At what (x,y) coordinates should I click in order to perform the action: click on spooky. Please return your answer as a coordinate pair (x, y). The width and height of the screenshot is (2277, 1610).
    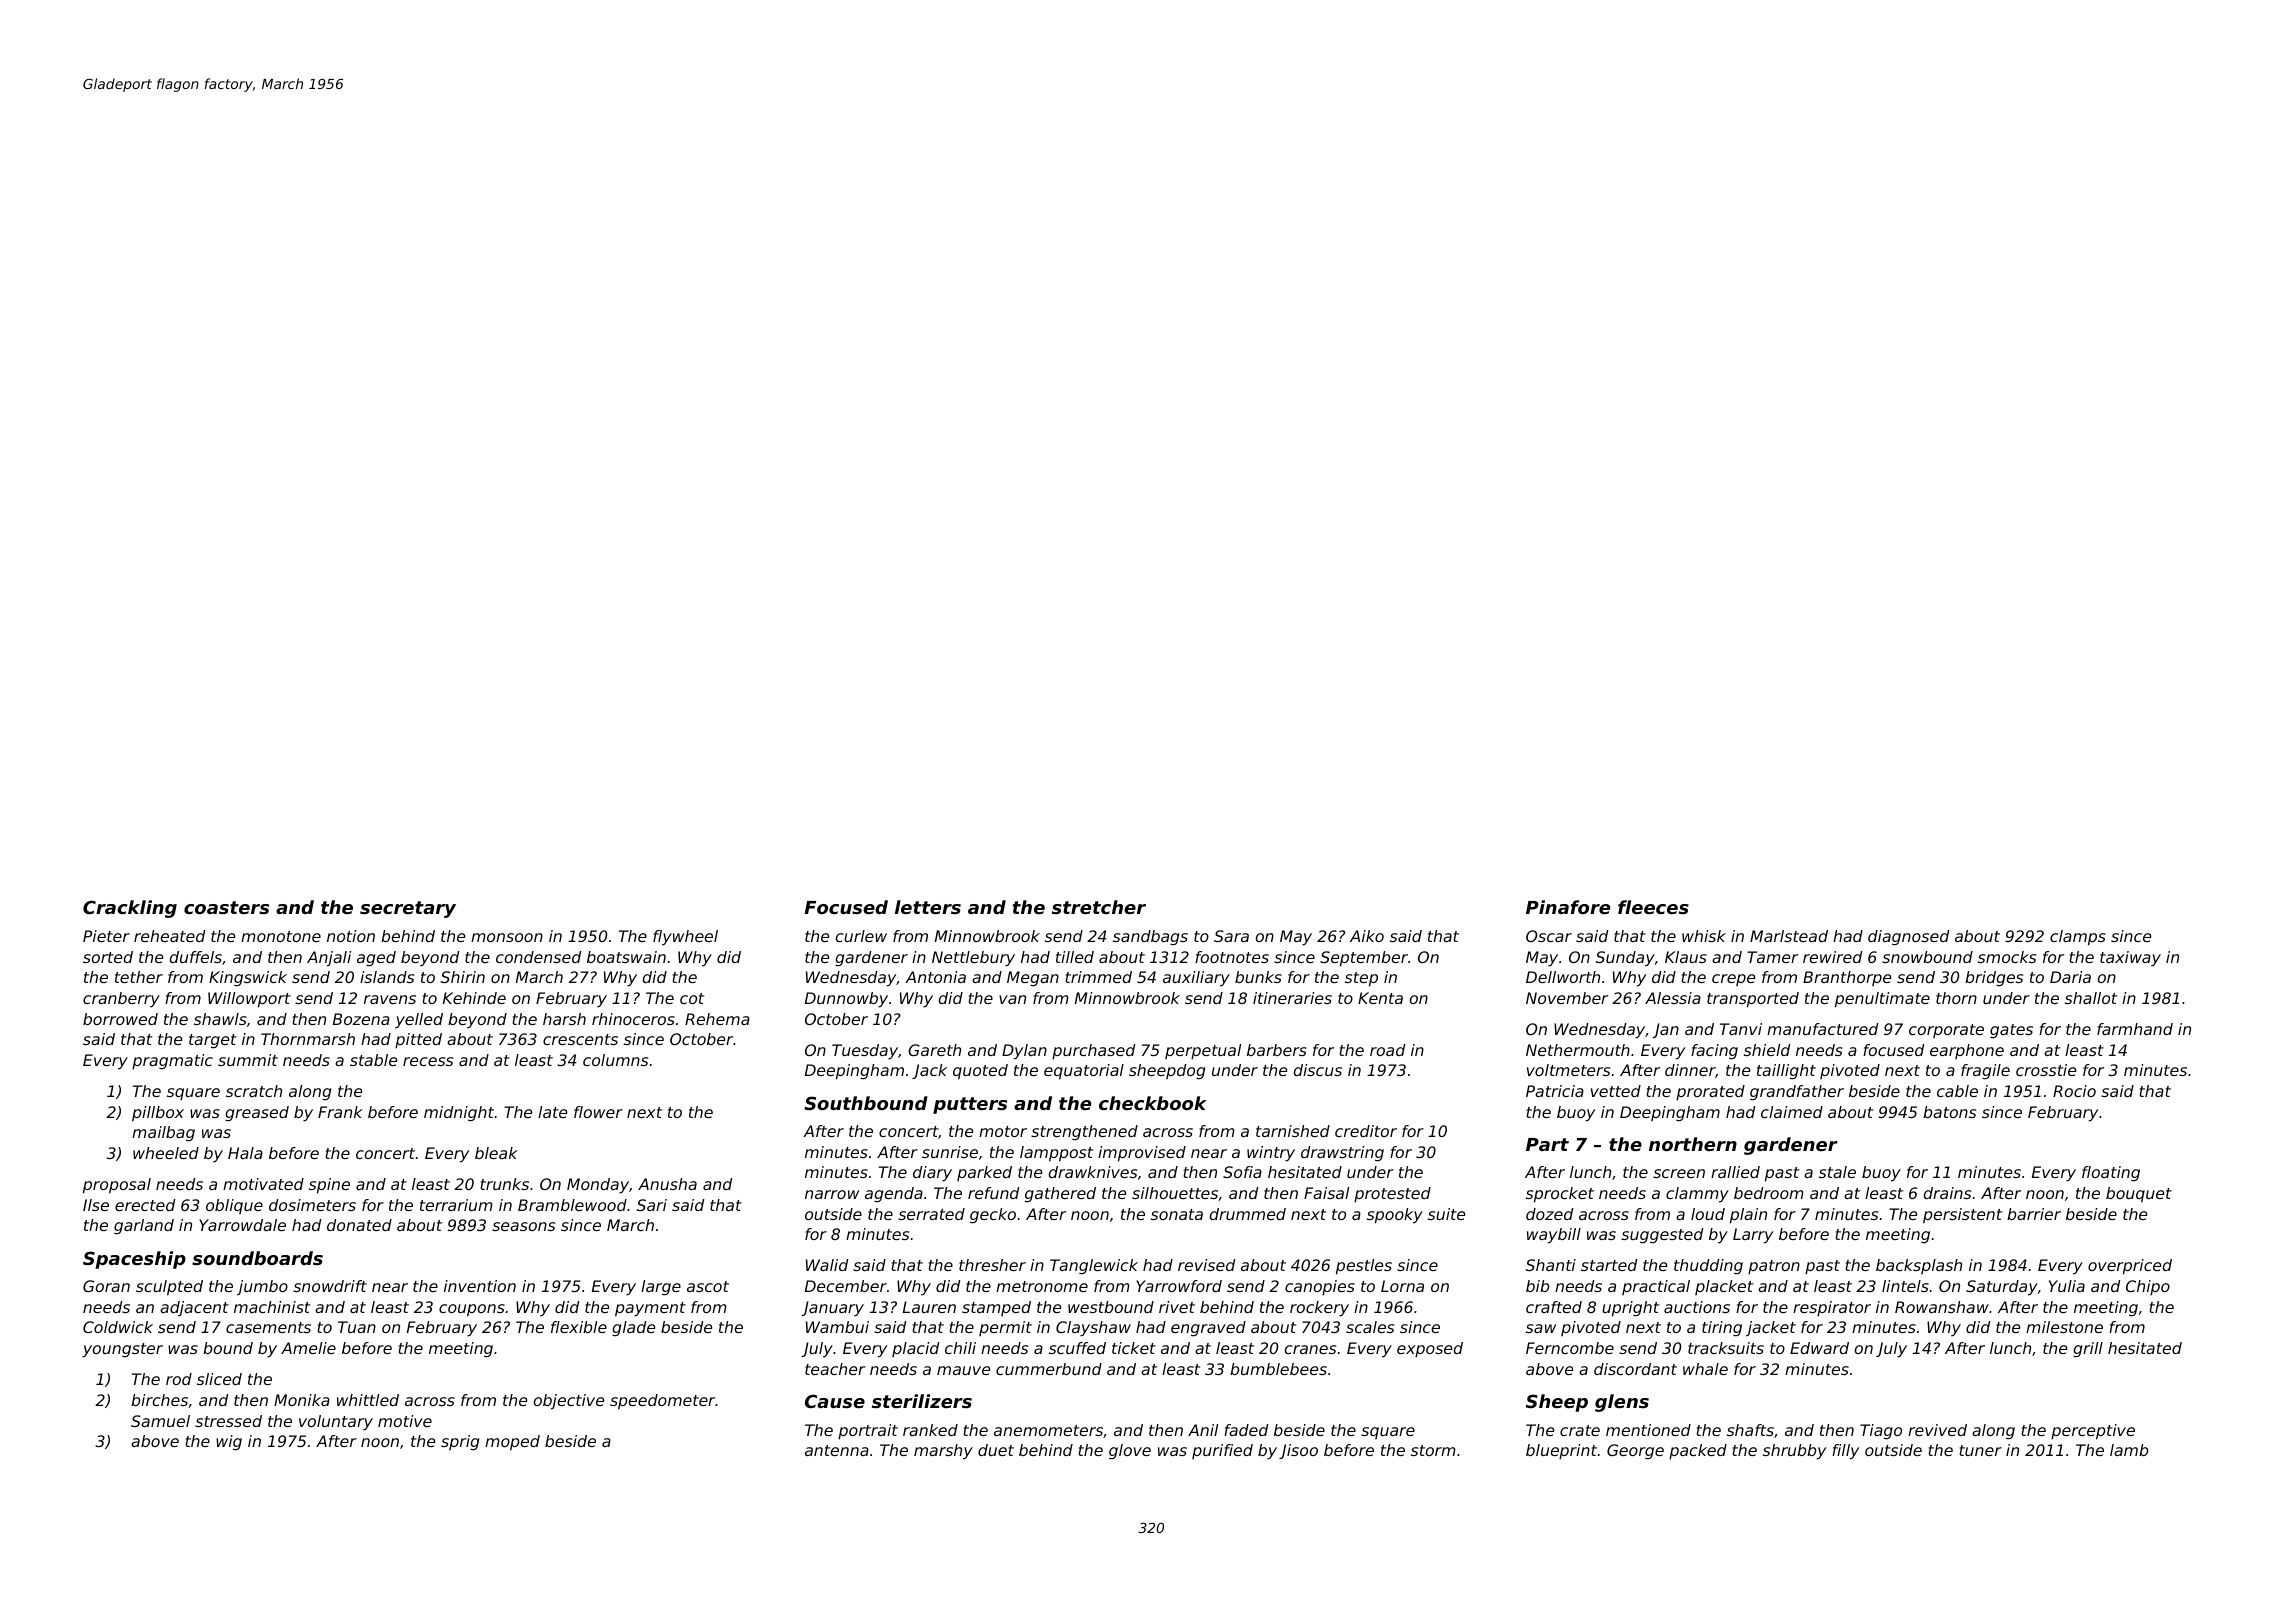
    Looking at the image, I should click on (1395, 1216).
